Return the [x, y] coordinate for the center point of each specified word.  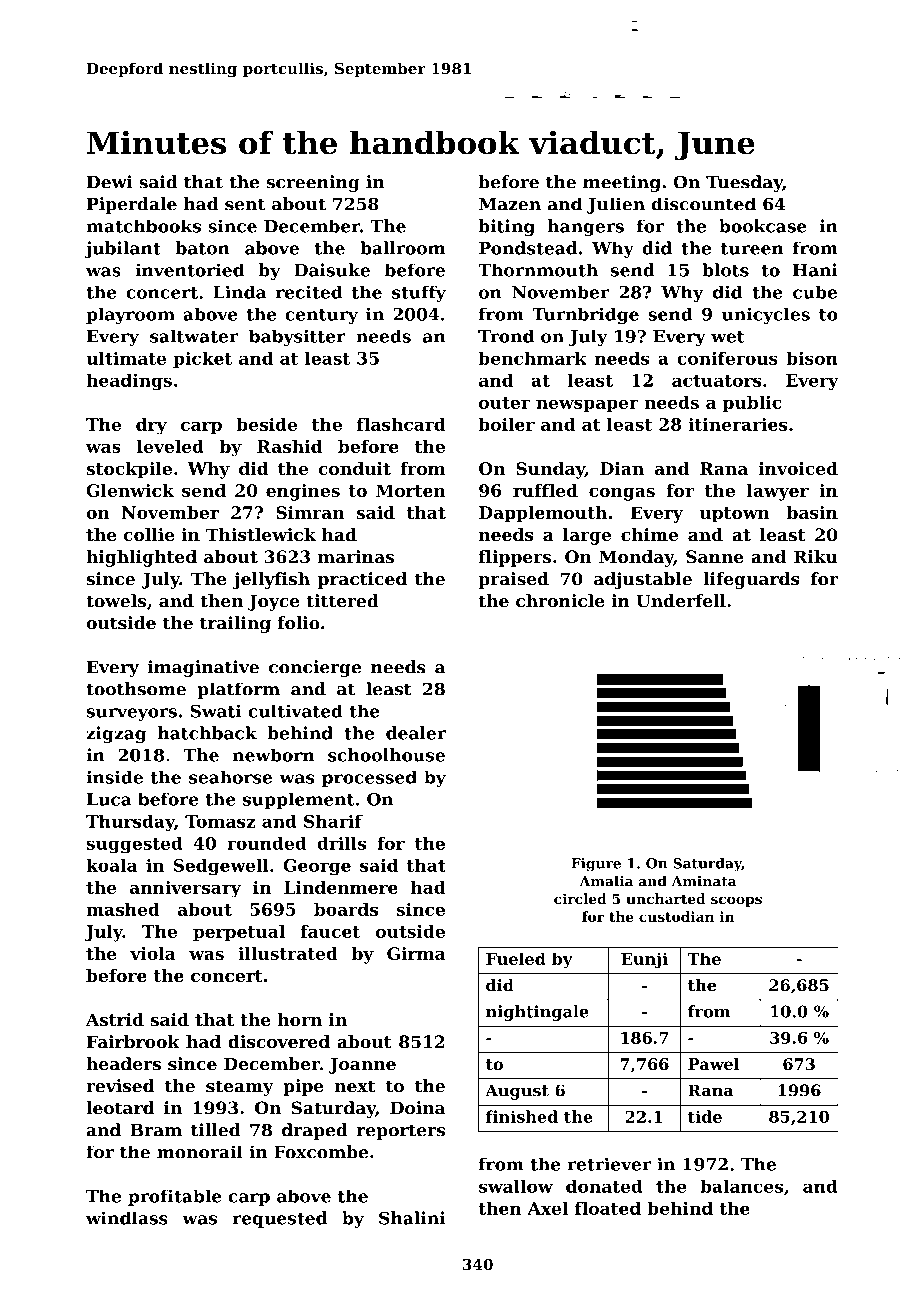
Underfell [681, 601]
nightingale [537, 1013]
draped [315, 1131]
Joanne [362, 1065]
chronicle [560, 601]
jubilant [122, 249]
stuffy [419, 294]
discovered [279, 1041]
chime [649, 534]
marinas [355, 556]
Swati [216, 711]
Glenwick [130, 490]
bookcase [763, 226]
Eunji [644, 960]
